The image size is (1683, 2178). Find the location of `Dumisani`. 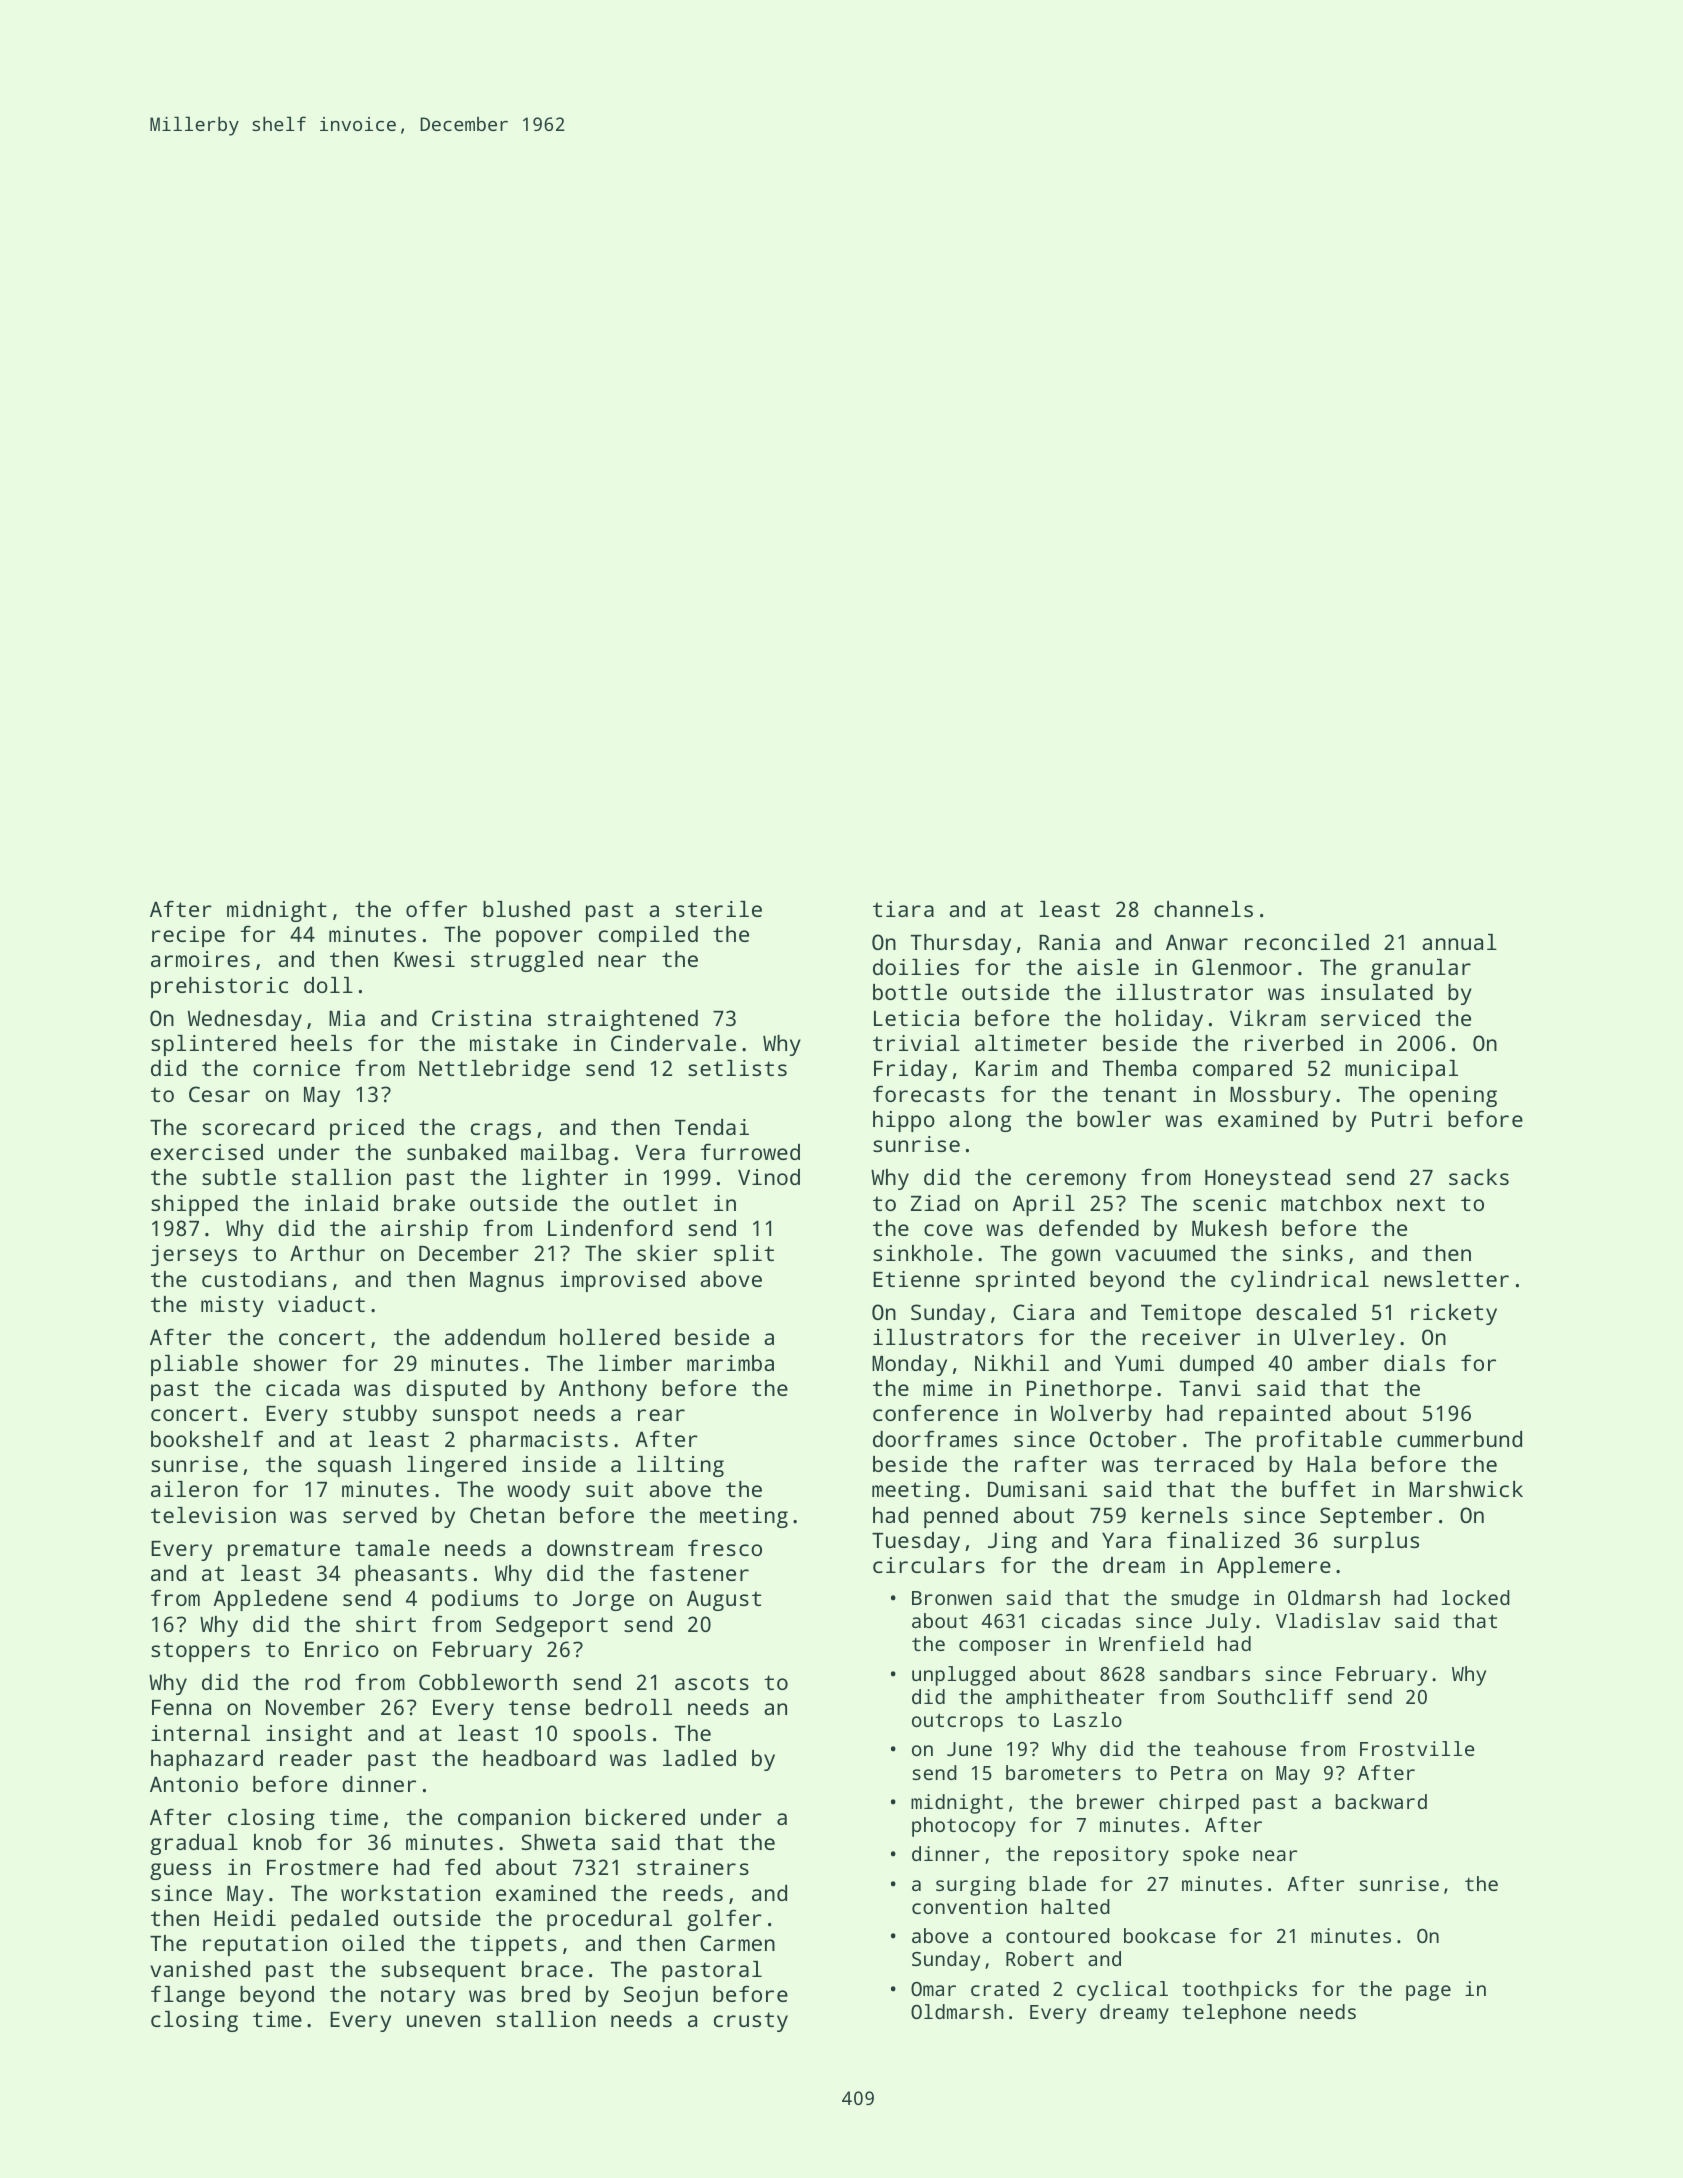

Dumisani is located at coordinates (1037, 1489).
